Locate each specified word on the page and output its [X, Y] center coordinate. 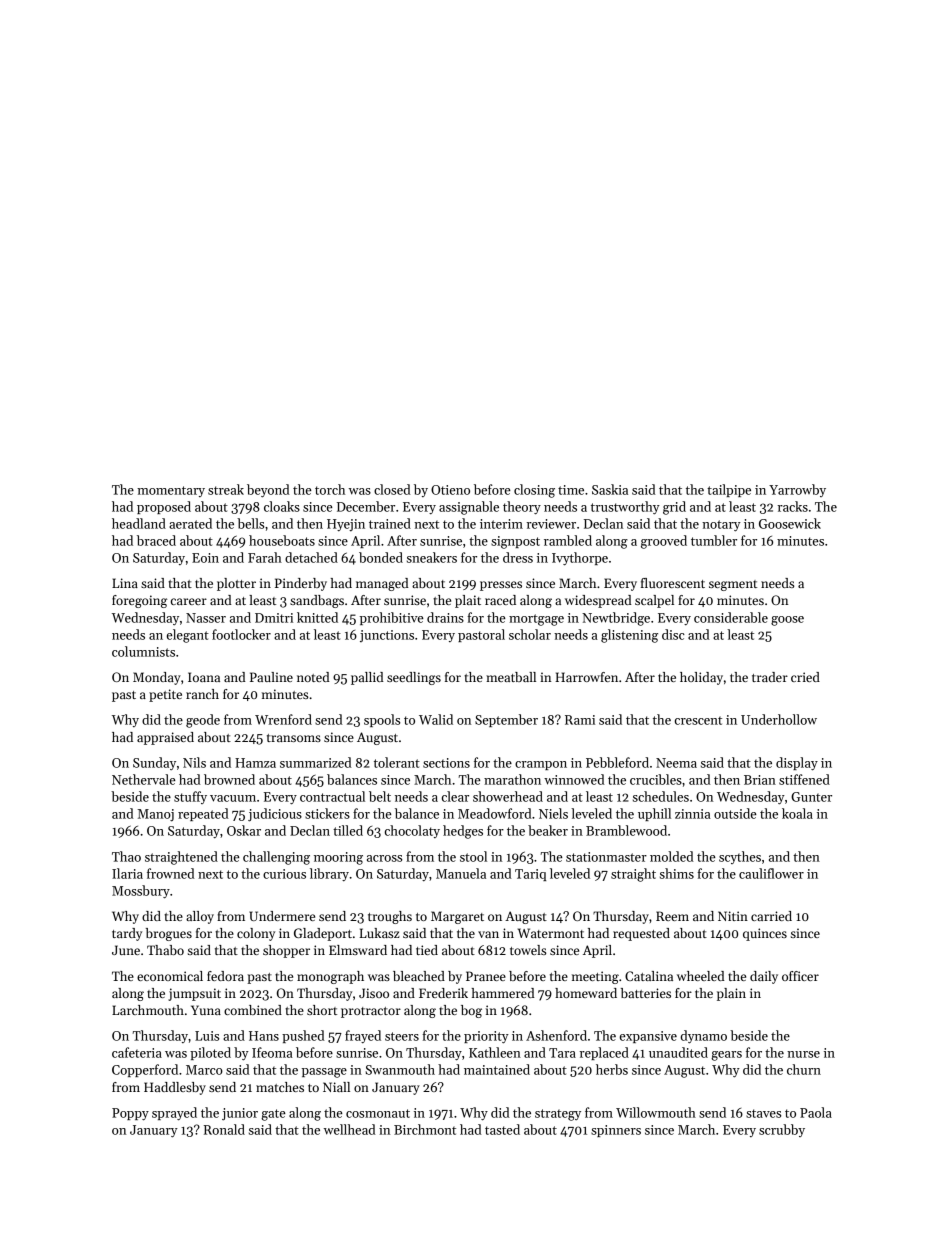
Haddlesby [175, 1088]
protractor [371, 1012]
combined [253, 1010]
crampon [541, 765]
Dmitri [274, 618]
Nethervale [144, 779]
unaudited [678, 1052]
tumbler [714, 540]
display [797, 764]
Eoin [205, 558]
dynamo [704, 1037]
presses [501, 586]
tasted [502, 1129]
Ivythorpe [580, 559]
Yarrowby [797, 490]
